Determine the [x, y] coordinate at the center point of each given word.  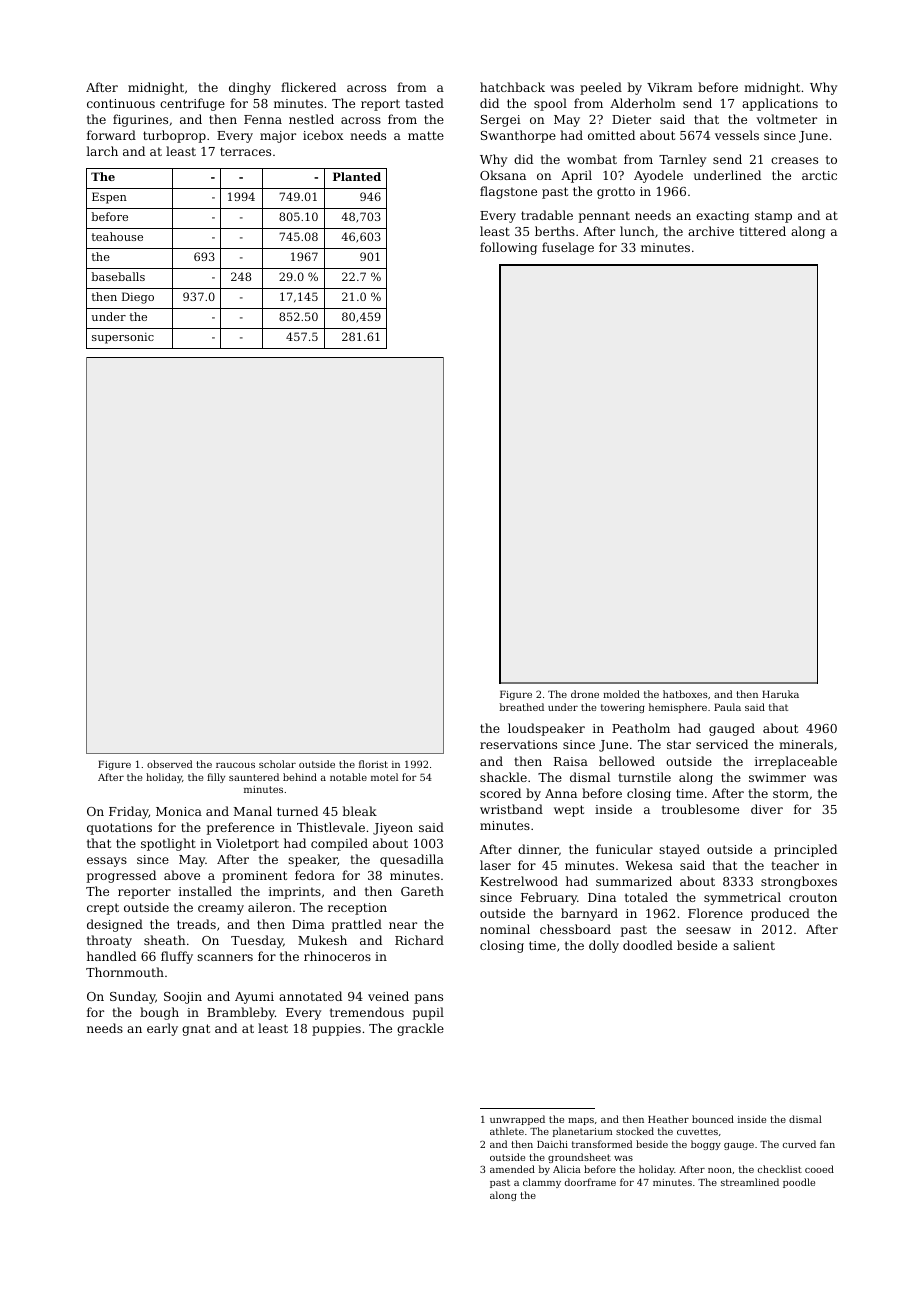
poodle [799, 1183]
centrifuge [192, 104]
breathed [522, 707]
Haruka [780, 694]
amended [512, 1169]
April [576, 176]
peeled [601, 88]
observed [170, 764]
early [162, 1029]
